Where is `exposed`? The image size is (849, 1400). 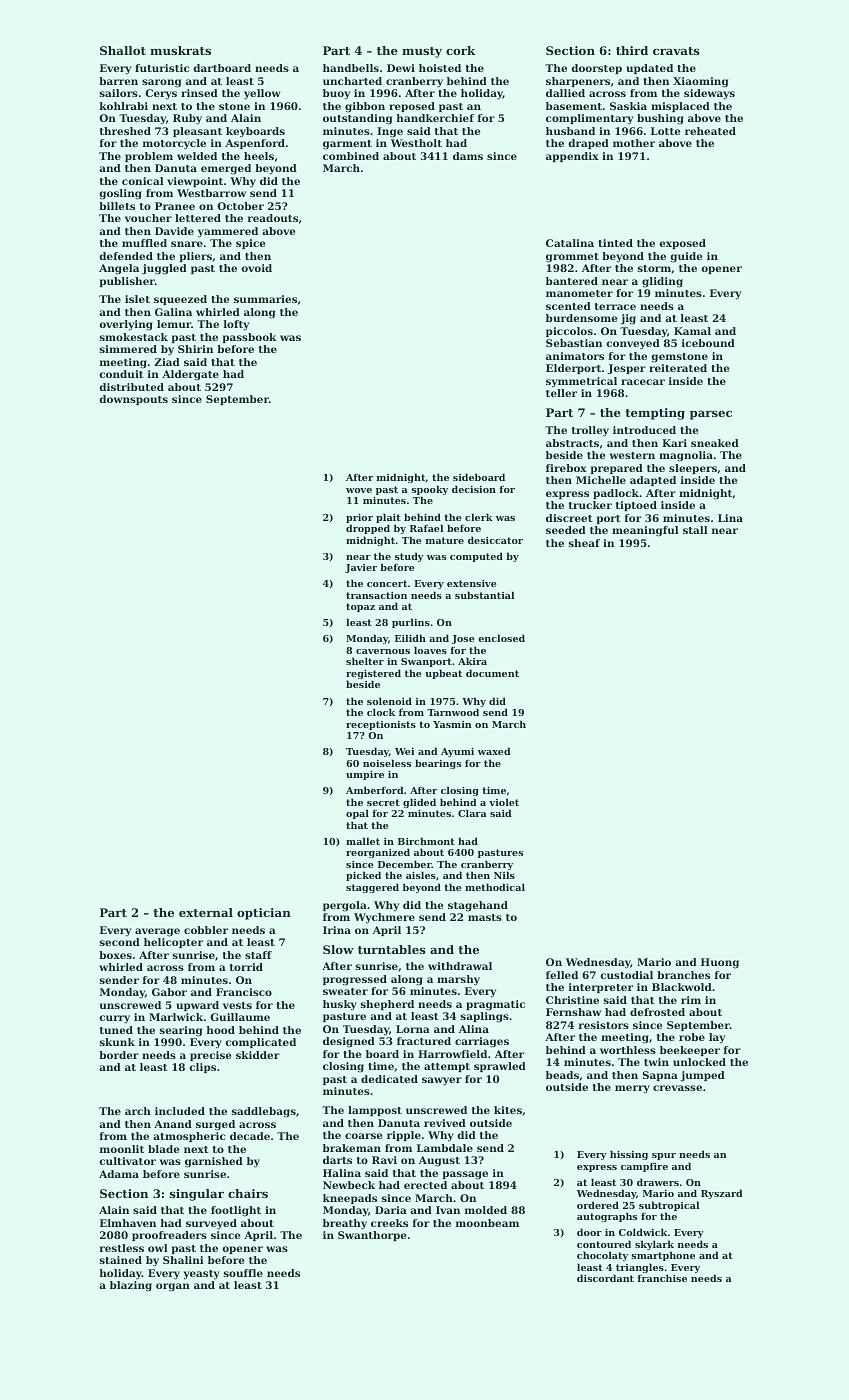 exposed is located at coordinates (682, 244).
